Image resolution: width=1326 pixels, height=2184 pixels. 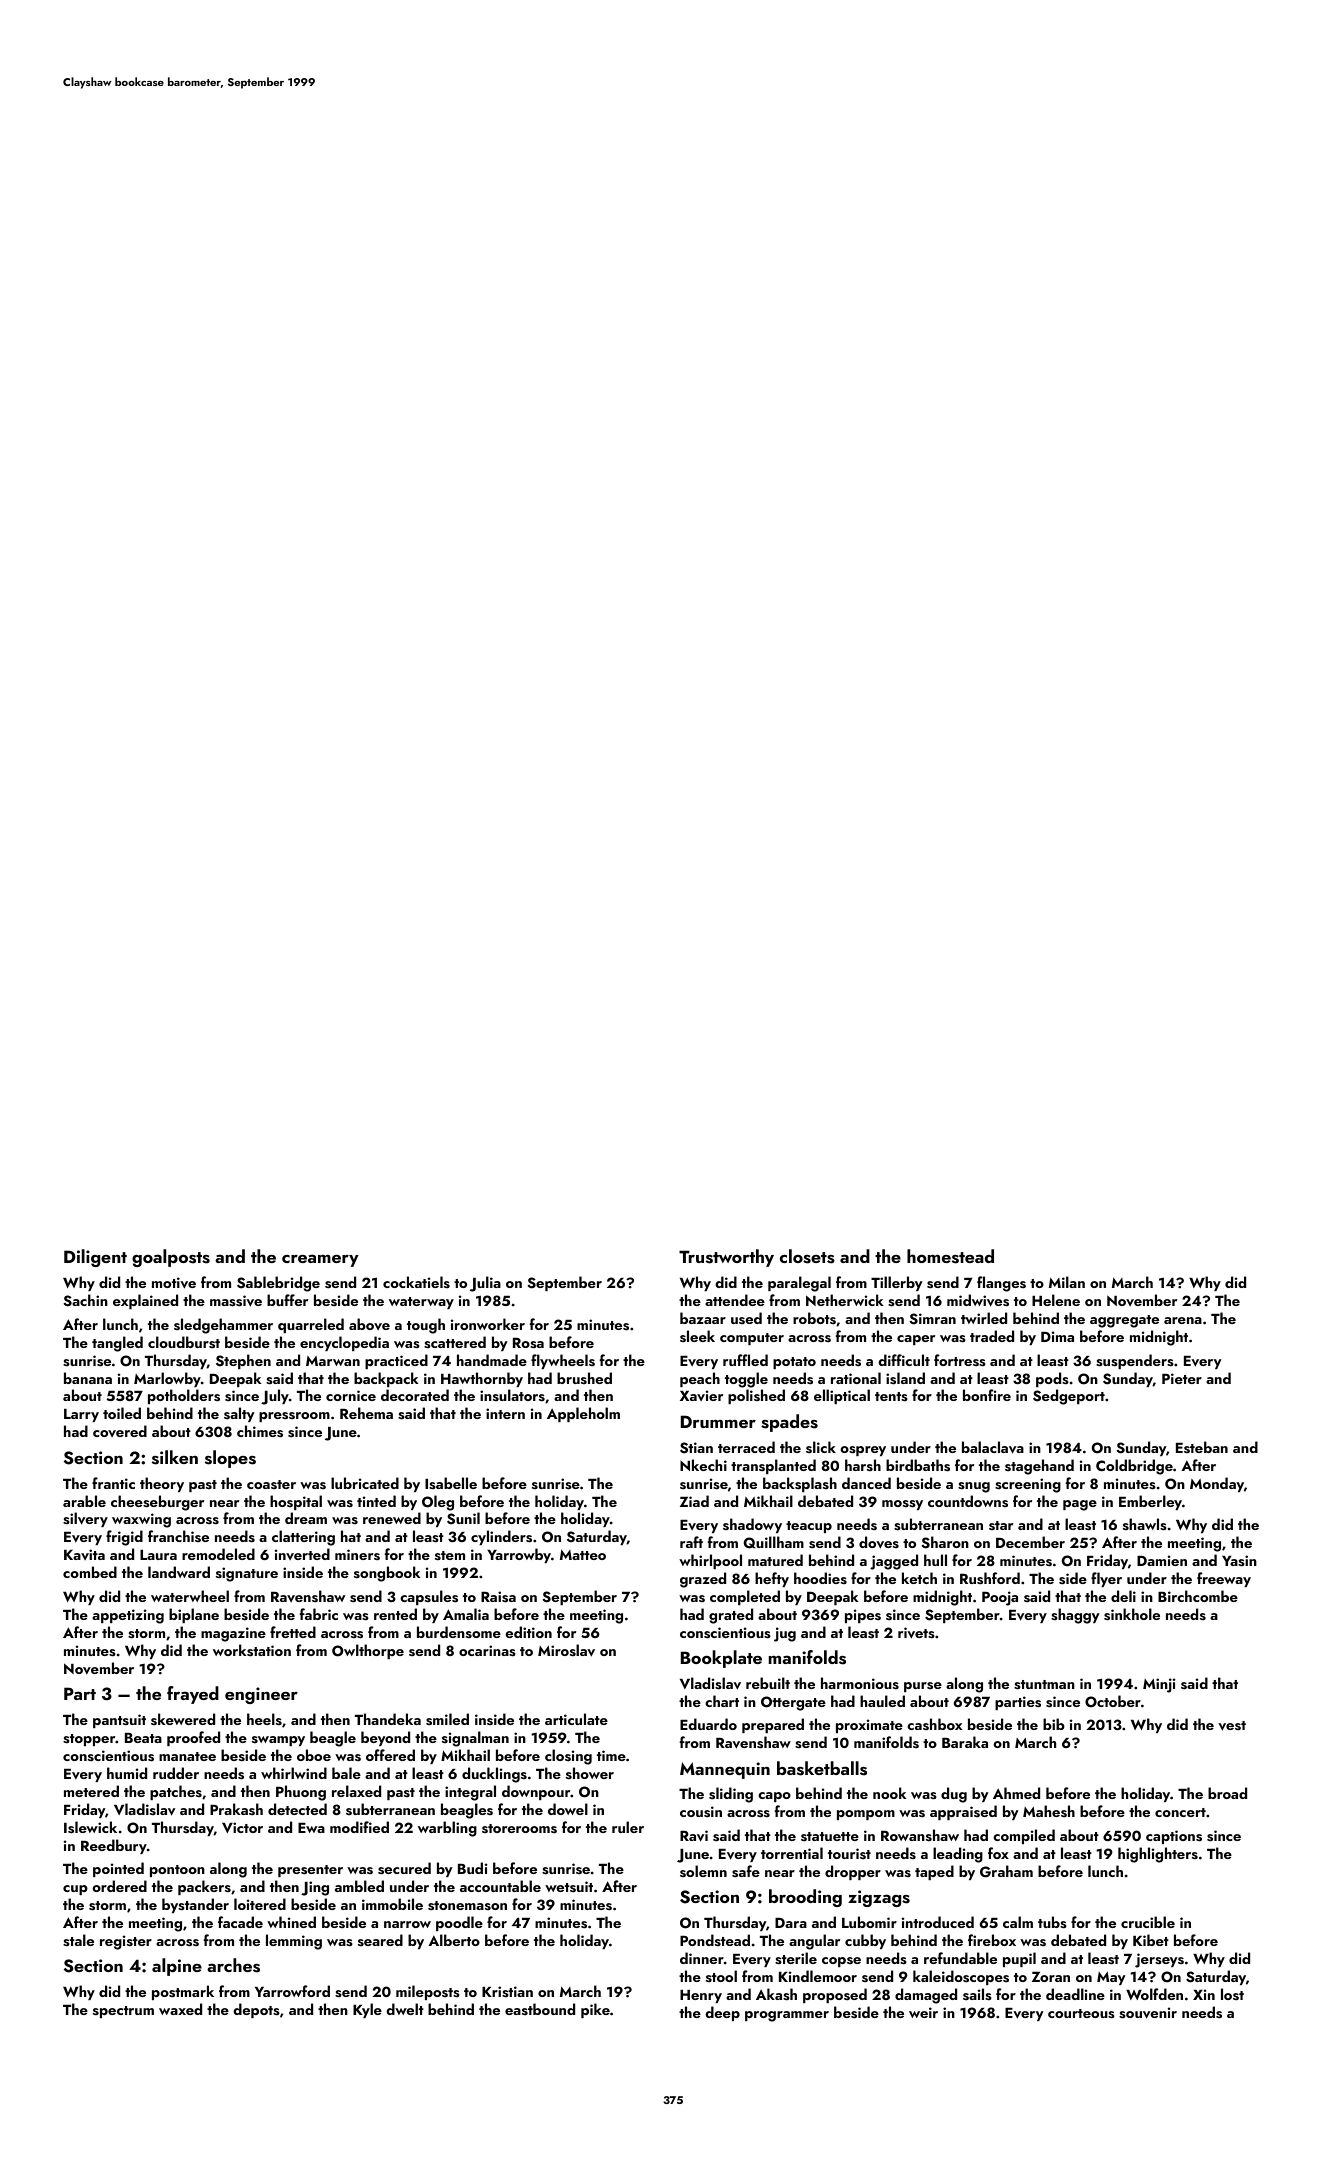 I want to click on highlighters, so click(x=1158, y=1855).
